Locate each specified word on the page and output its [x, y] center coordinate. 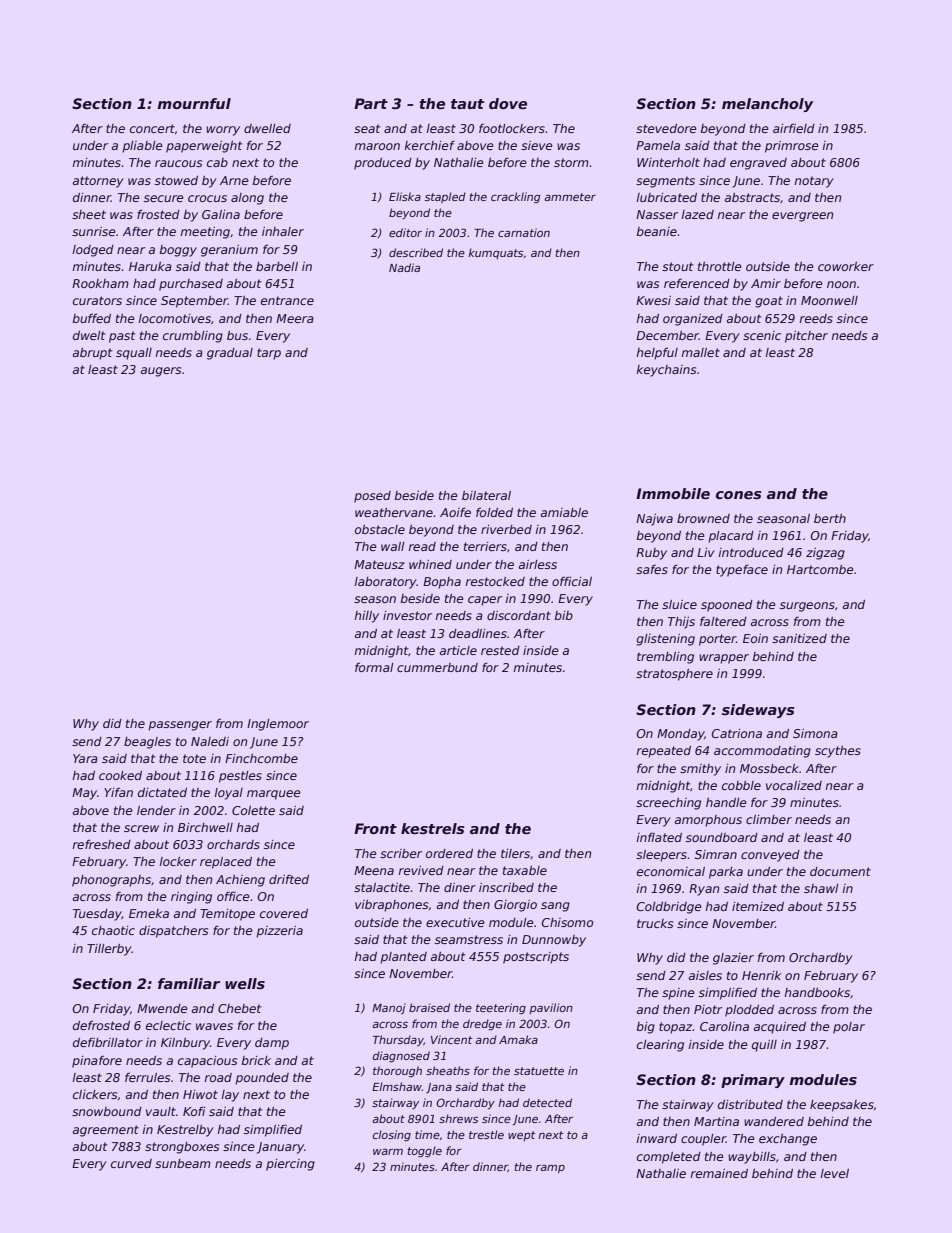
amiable [564, 512]
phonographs [111, 881]
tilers [515, 853]
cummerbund [437, 667]
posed [372, 497]
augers [161, 372]
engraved [758, 164]
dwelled [267, 128]
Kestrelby [185, 1131]
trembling [665, 658]
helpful [657, 354]
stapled [445, 197]
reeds [816, 318]
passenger [180, 726]
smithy [700, 770]
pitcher [806, 337]
